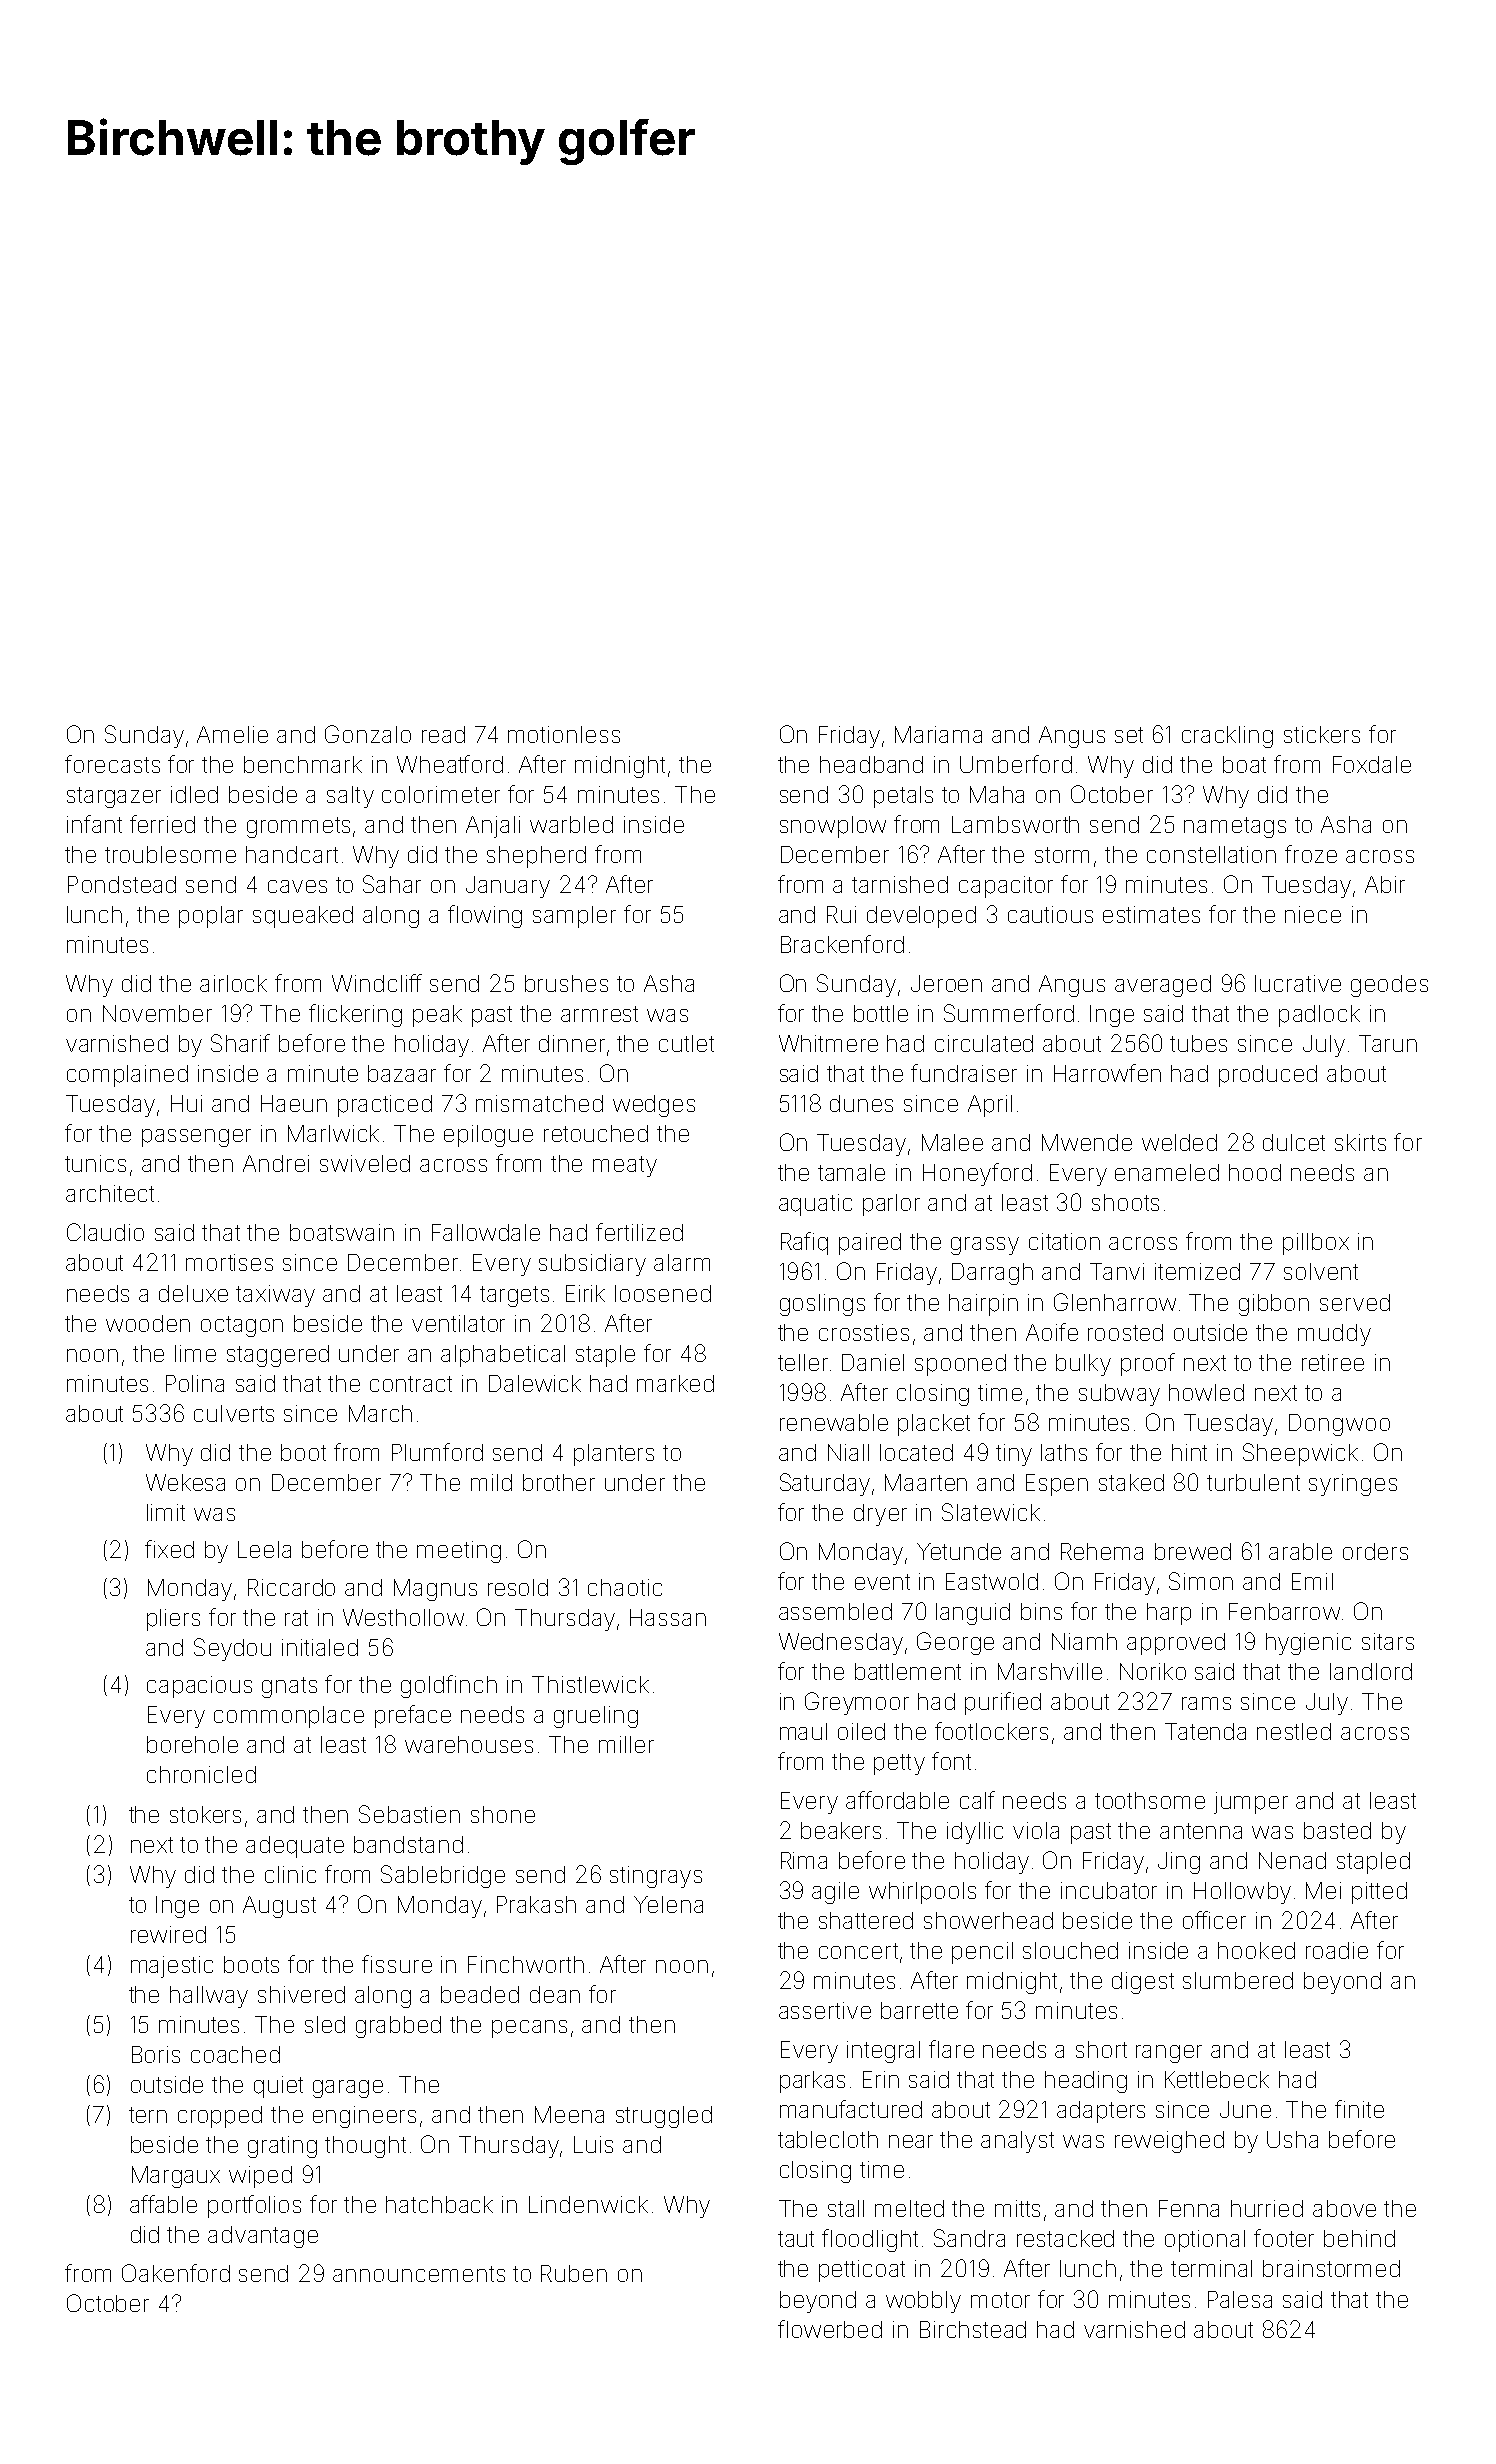  I want to click on Tarun, so click(1388, 1043).
